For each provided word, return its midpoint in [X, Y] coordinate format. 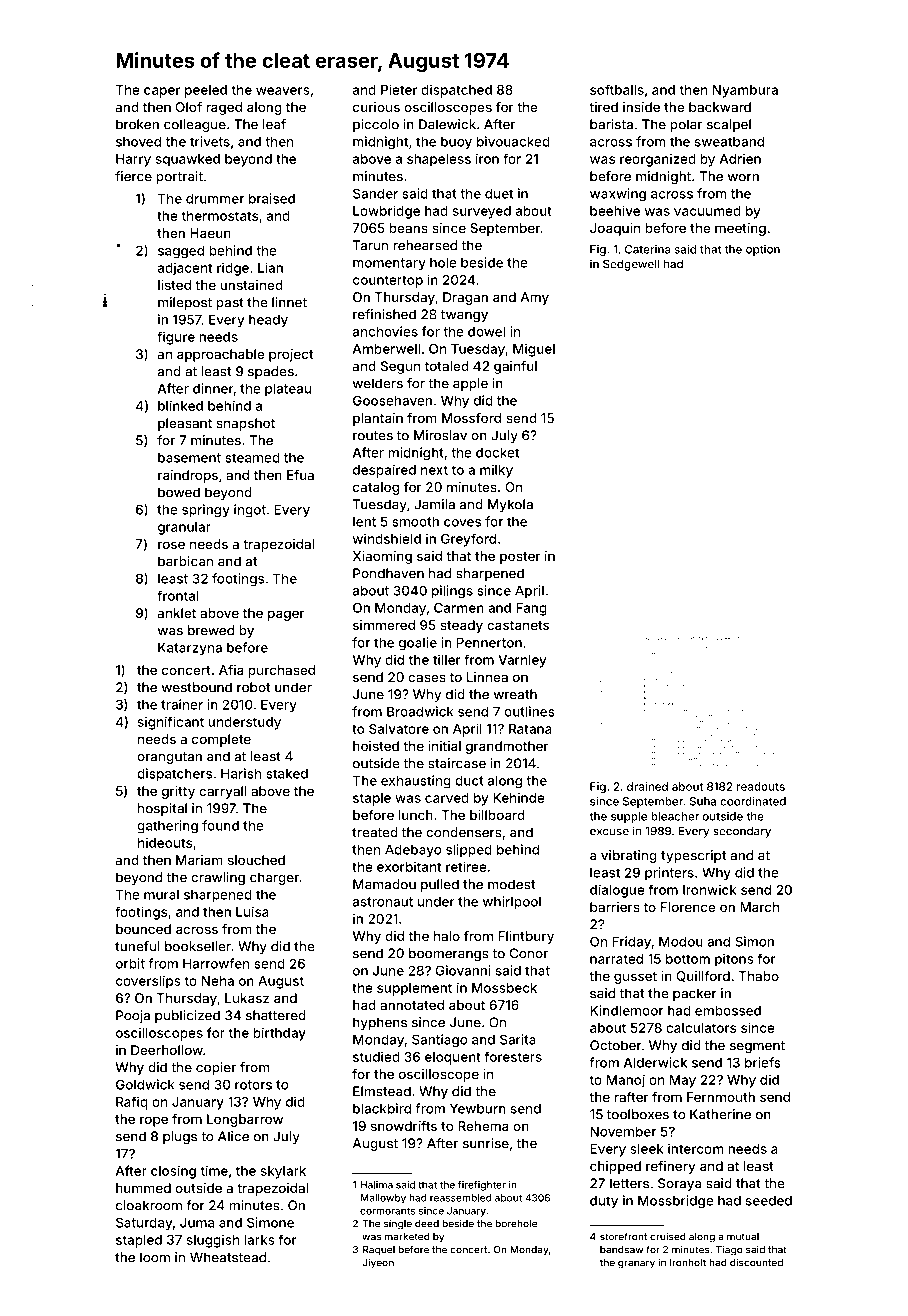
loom [155, 1257]
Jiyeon [378, 1263]
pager [286, 615]
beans [408, 228]
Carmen [459, 608]
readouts [761, 786]
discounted [756, 1262]
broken [137, 124]
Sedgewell [631, 265]
